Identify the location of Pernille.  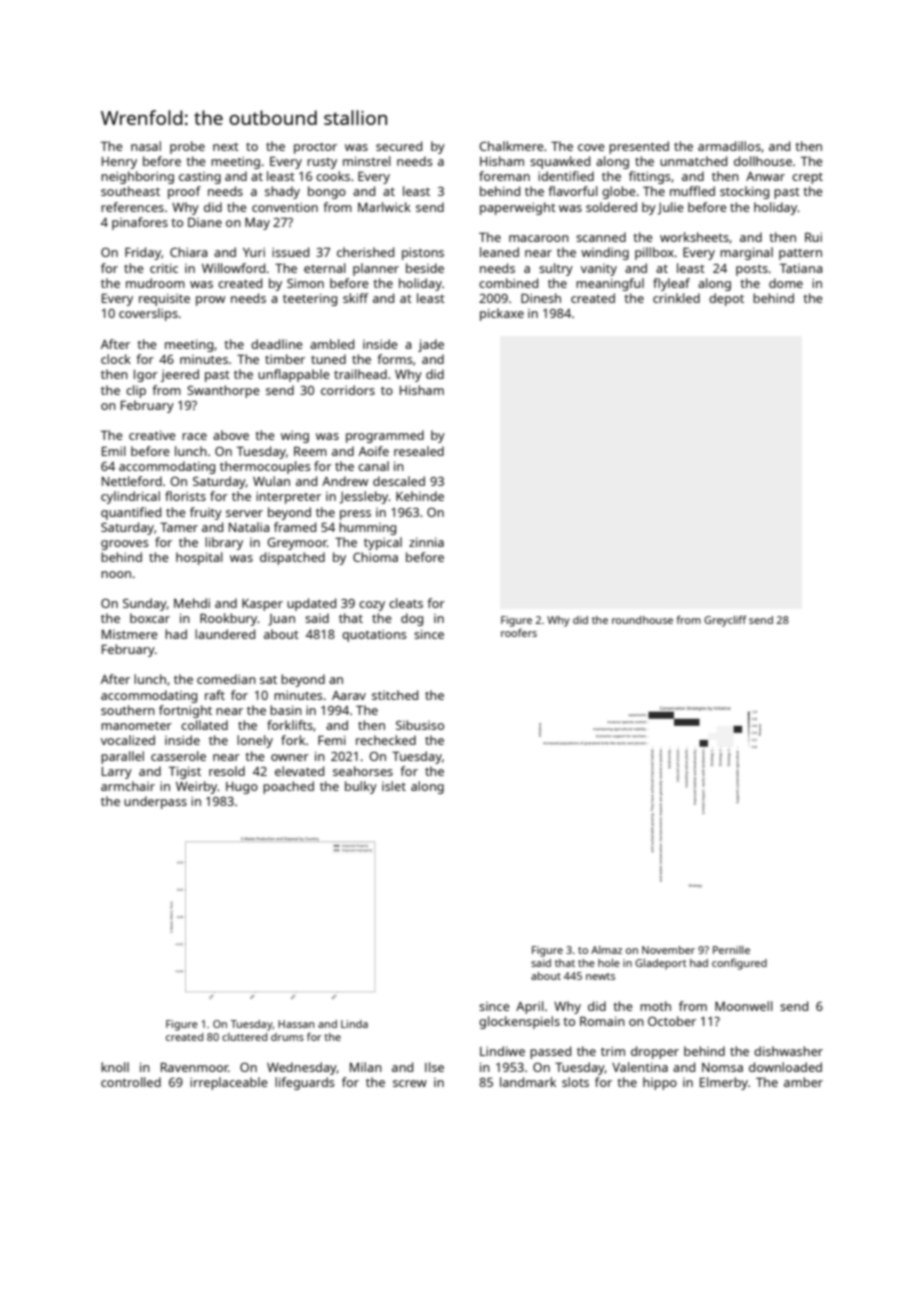
(731, 950).
